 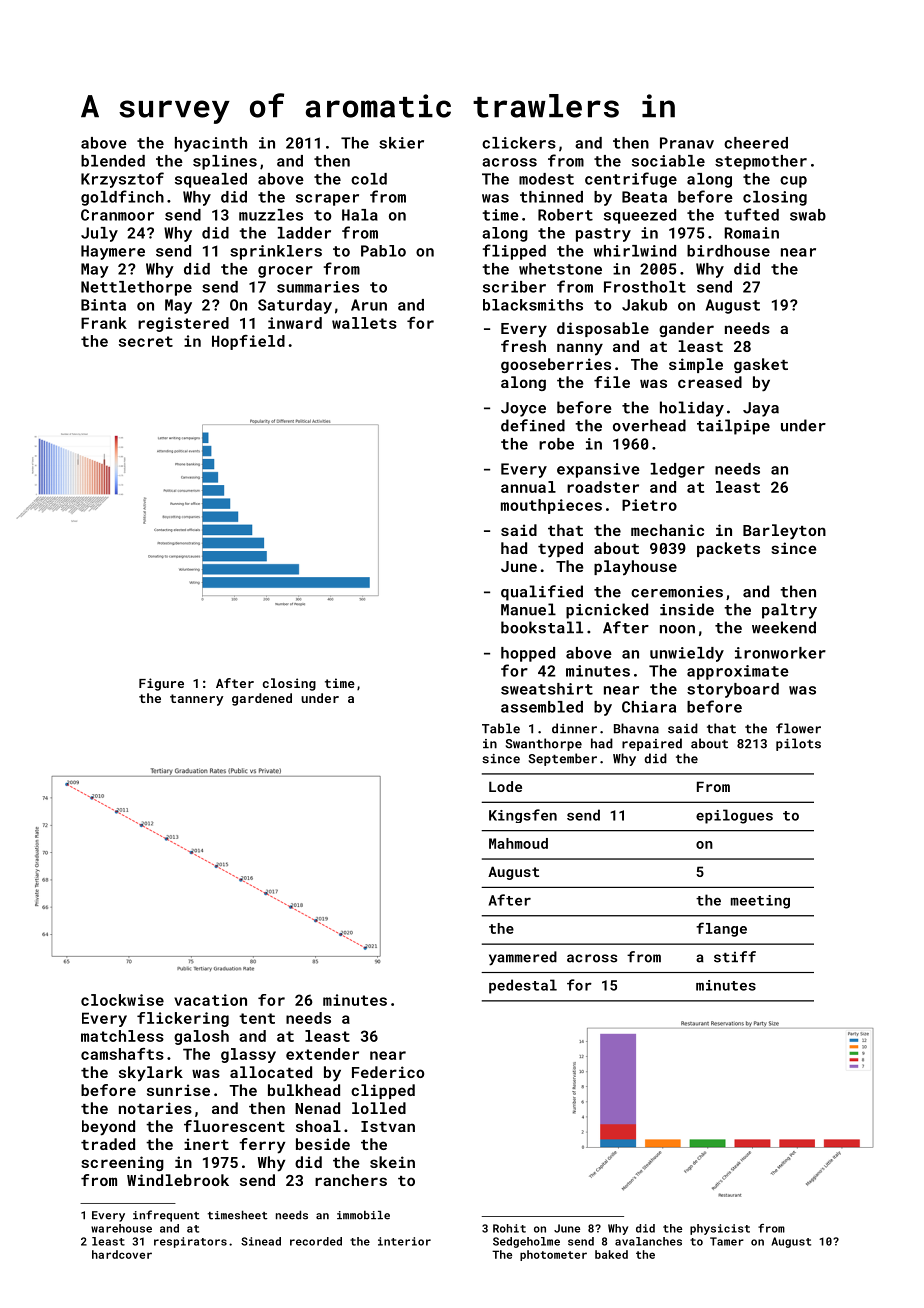 I want to click on cheered, so click(x=756, y=143).
